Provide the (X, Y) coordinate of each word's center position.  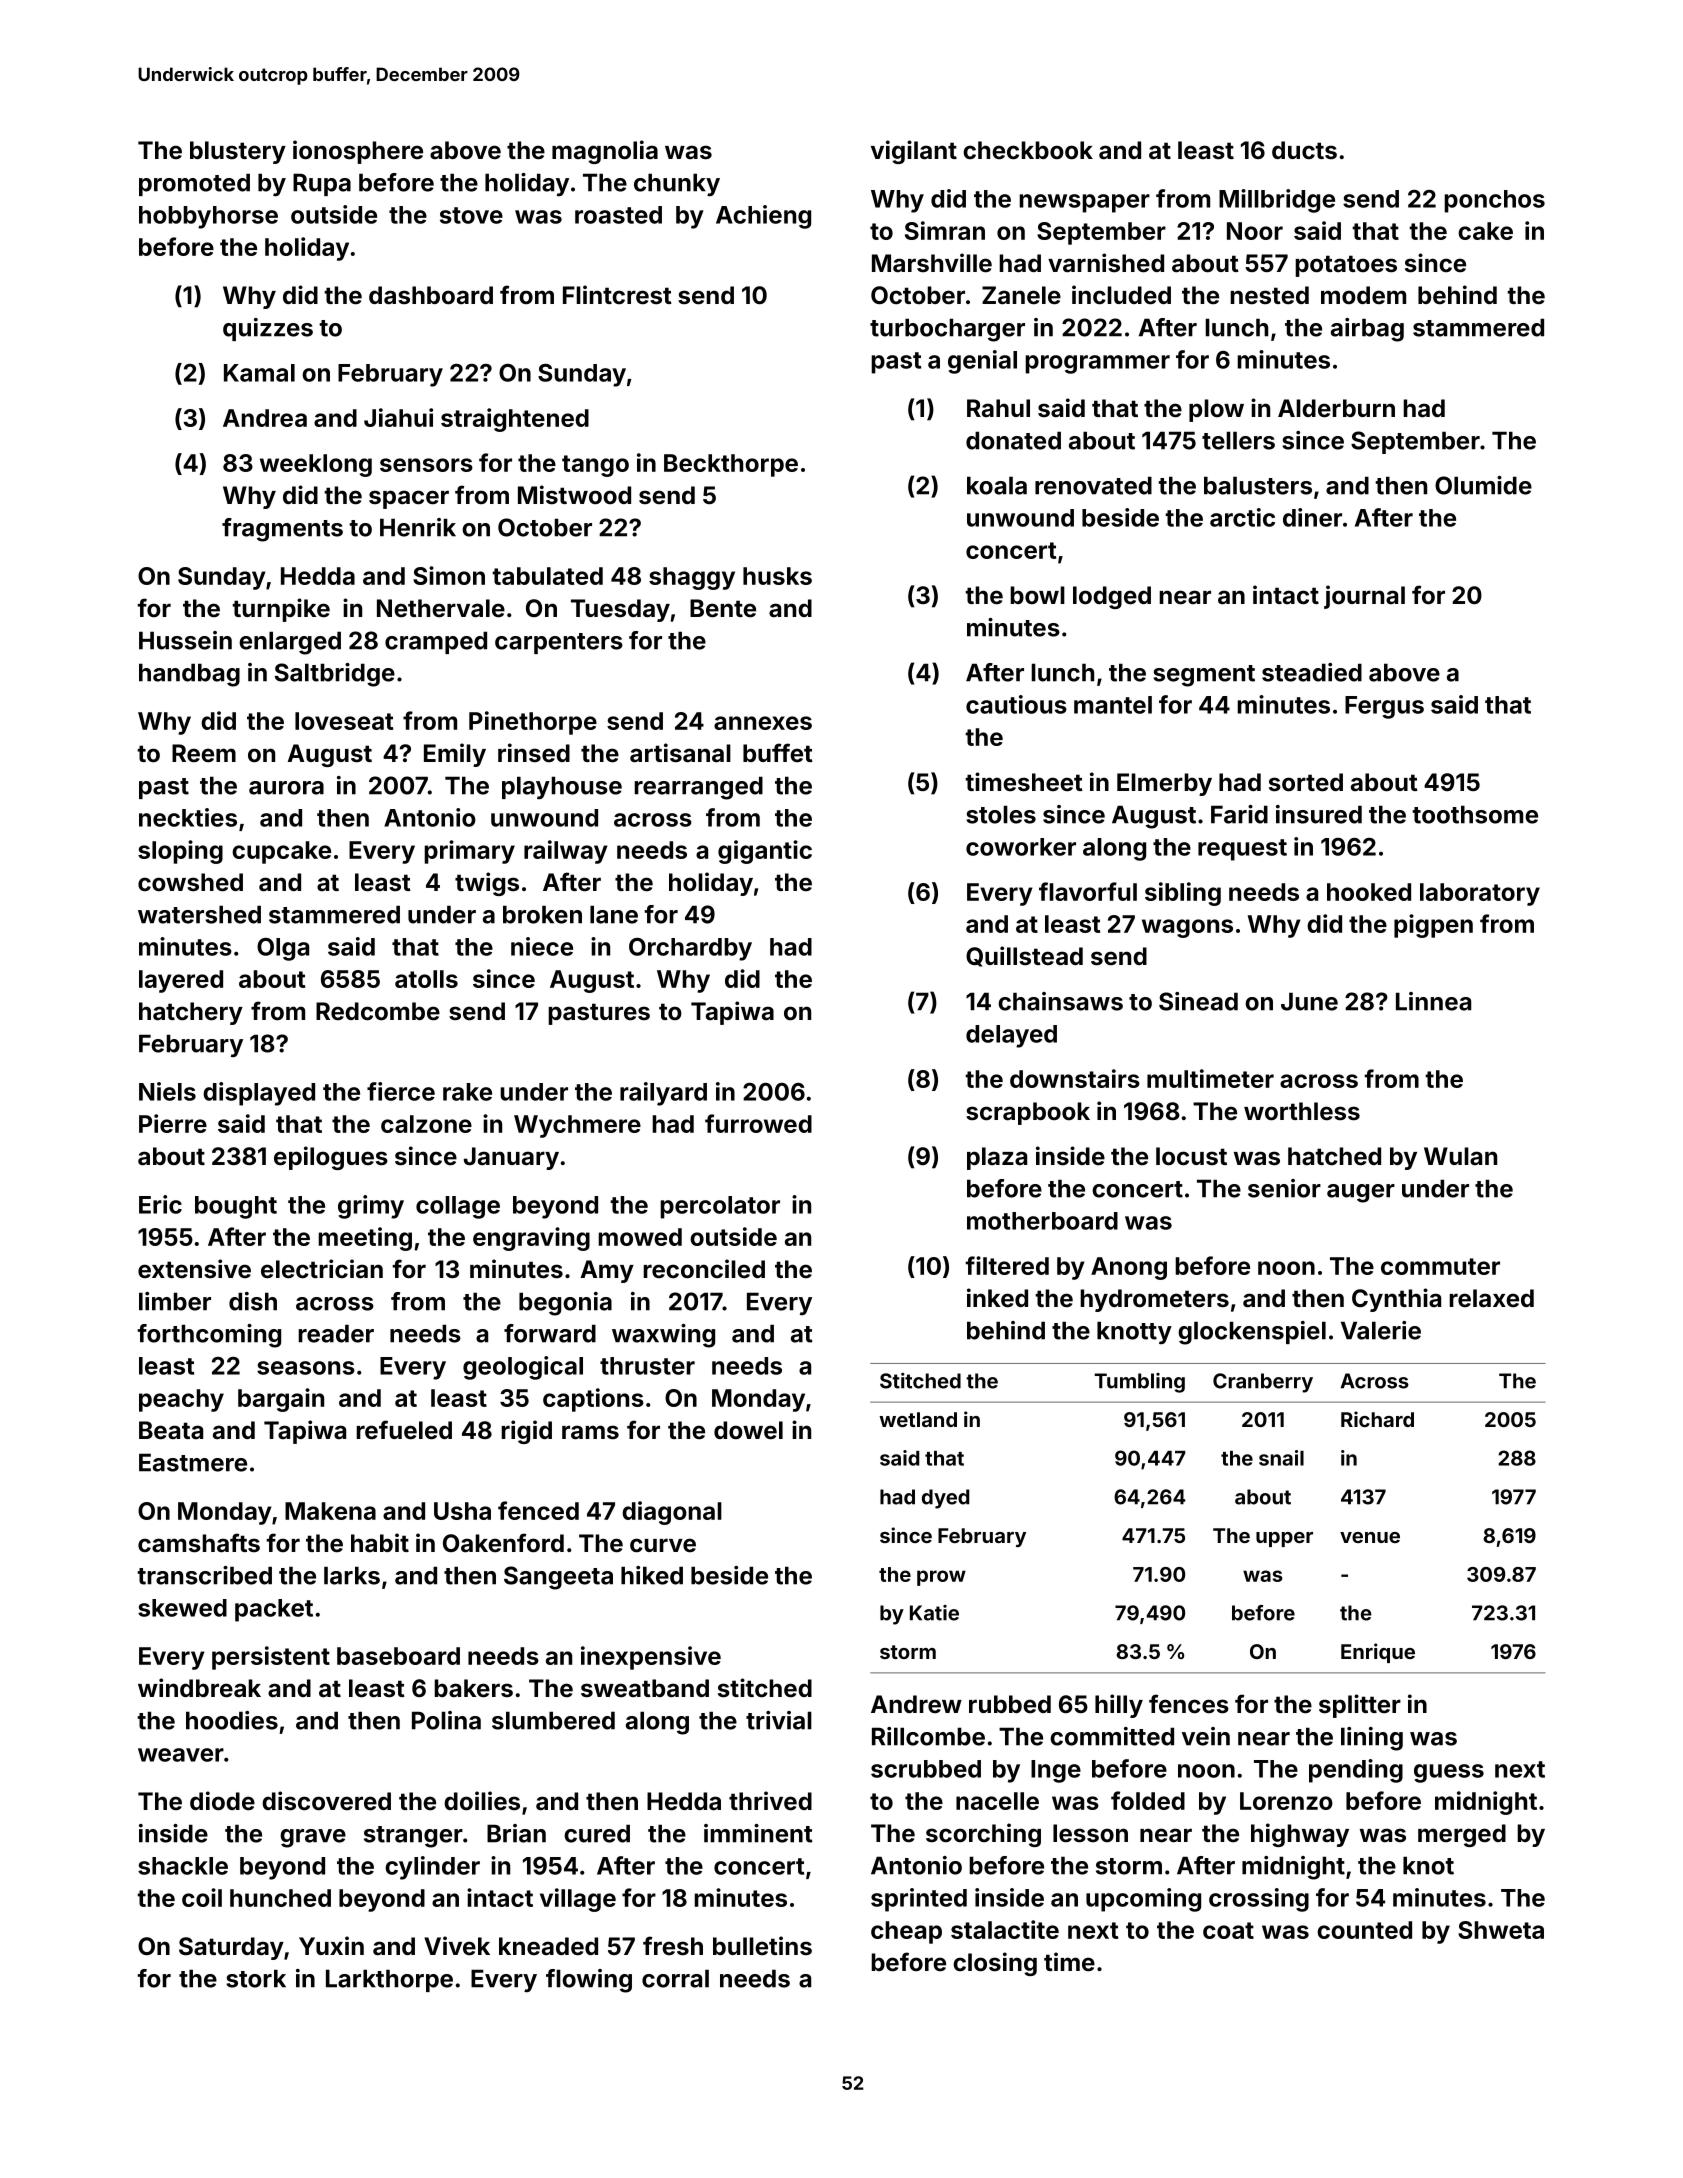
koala (997, 485)
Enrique (1378, 1653)
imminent (758, 1833)
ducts (1304, 150)
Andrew (916, 1704)
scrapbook (1028, 1113)
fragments (282, 530)
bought (236, 1207)
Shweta (1501, 1930)
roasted (618, 215)
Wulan (1460, 1156)
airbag (1367, 330)
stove (471, 215)
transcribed (204, 1575)
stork (256, 1978)
